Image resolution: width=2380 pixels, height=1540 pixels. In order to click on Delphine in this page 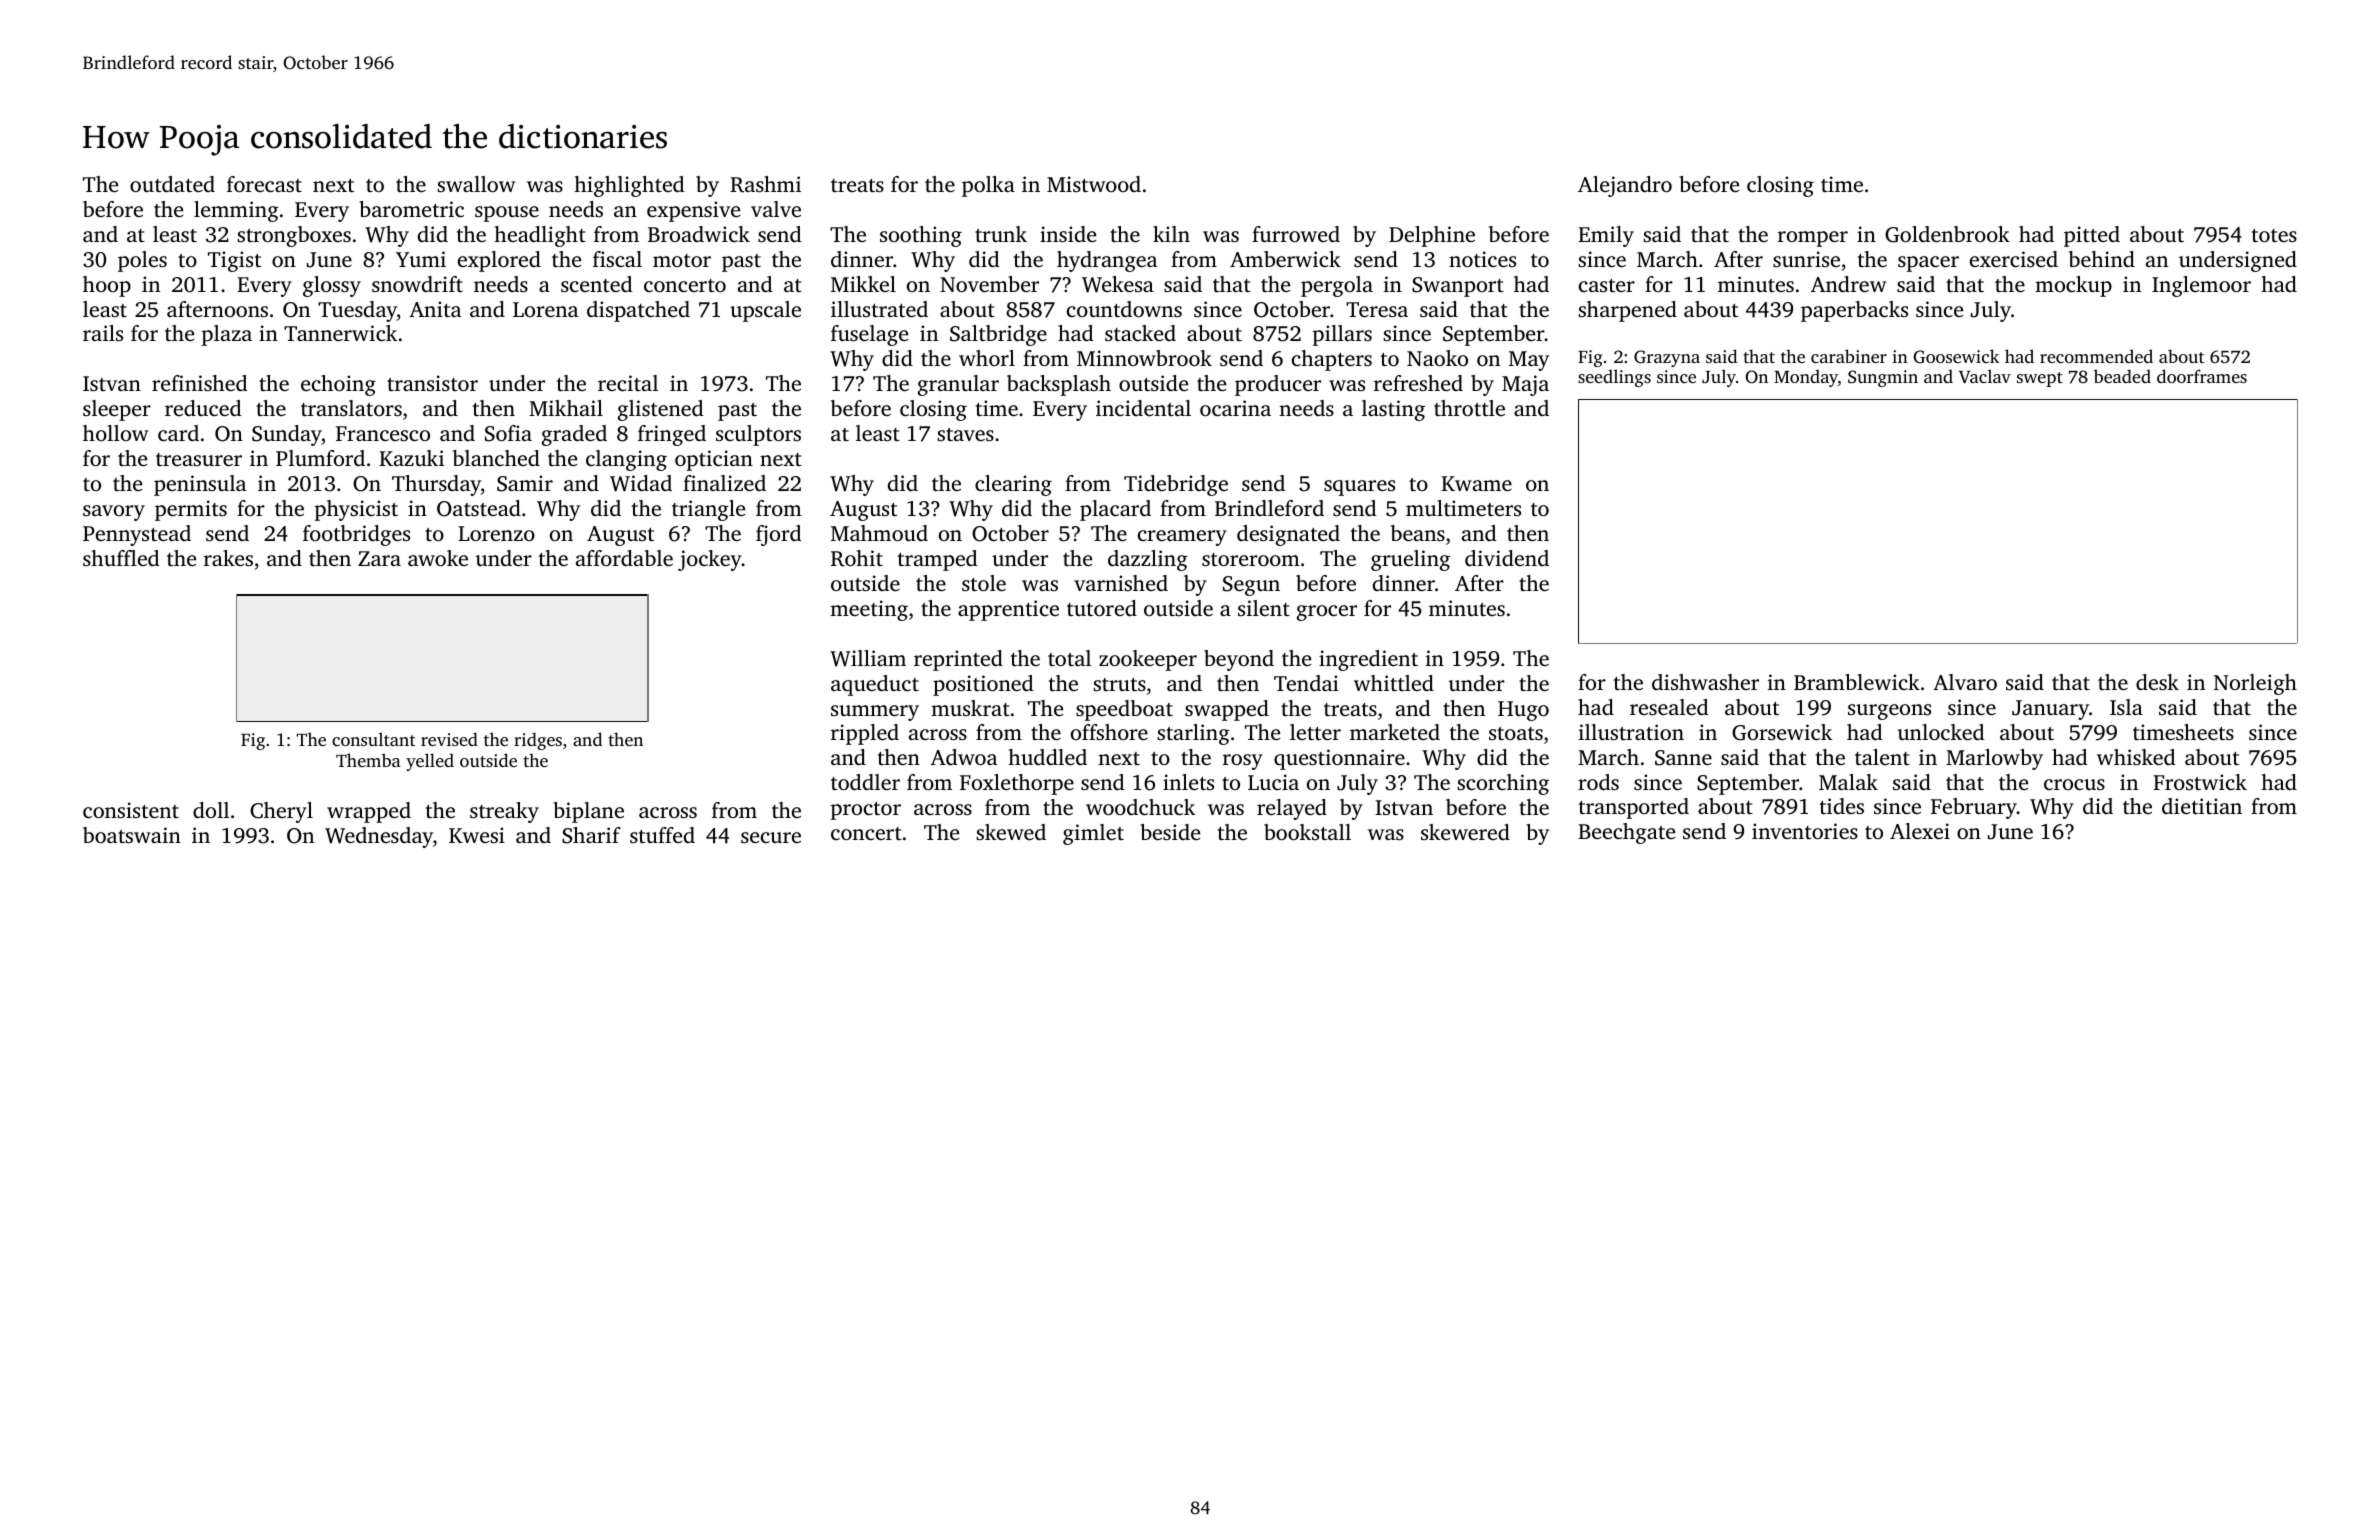, I will do `click(1432, 236)`.
